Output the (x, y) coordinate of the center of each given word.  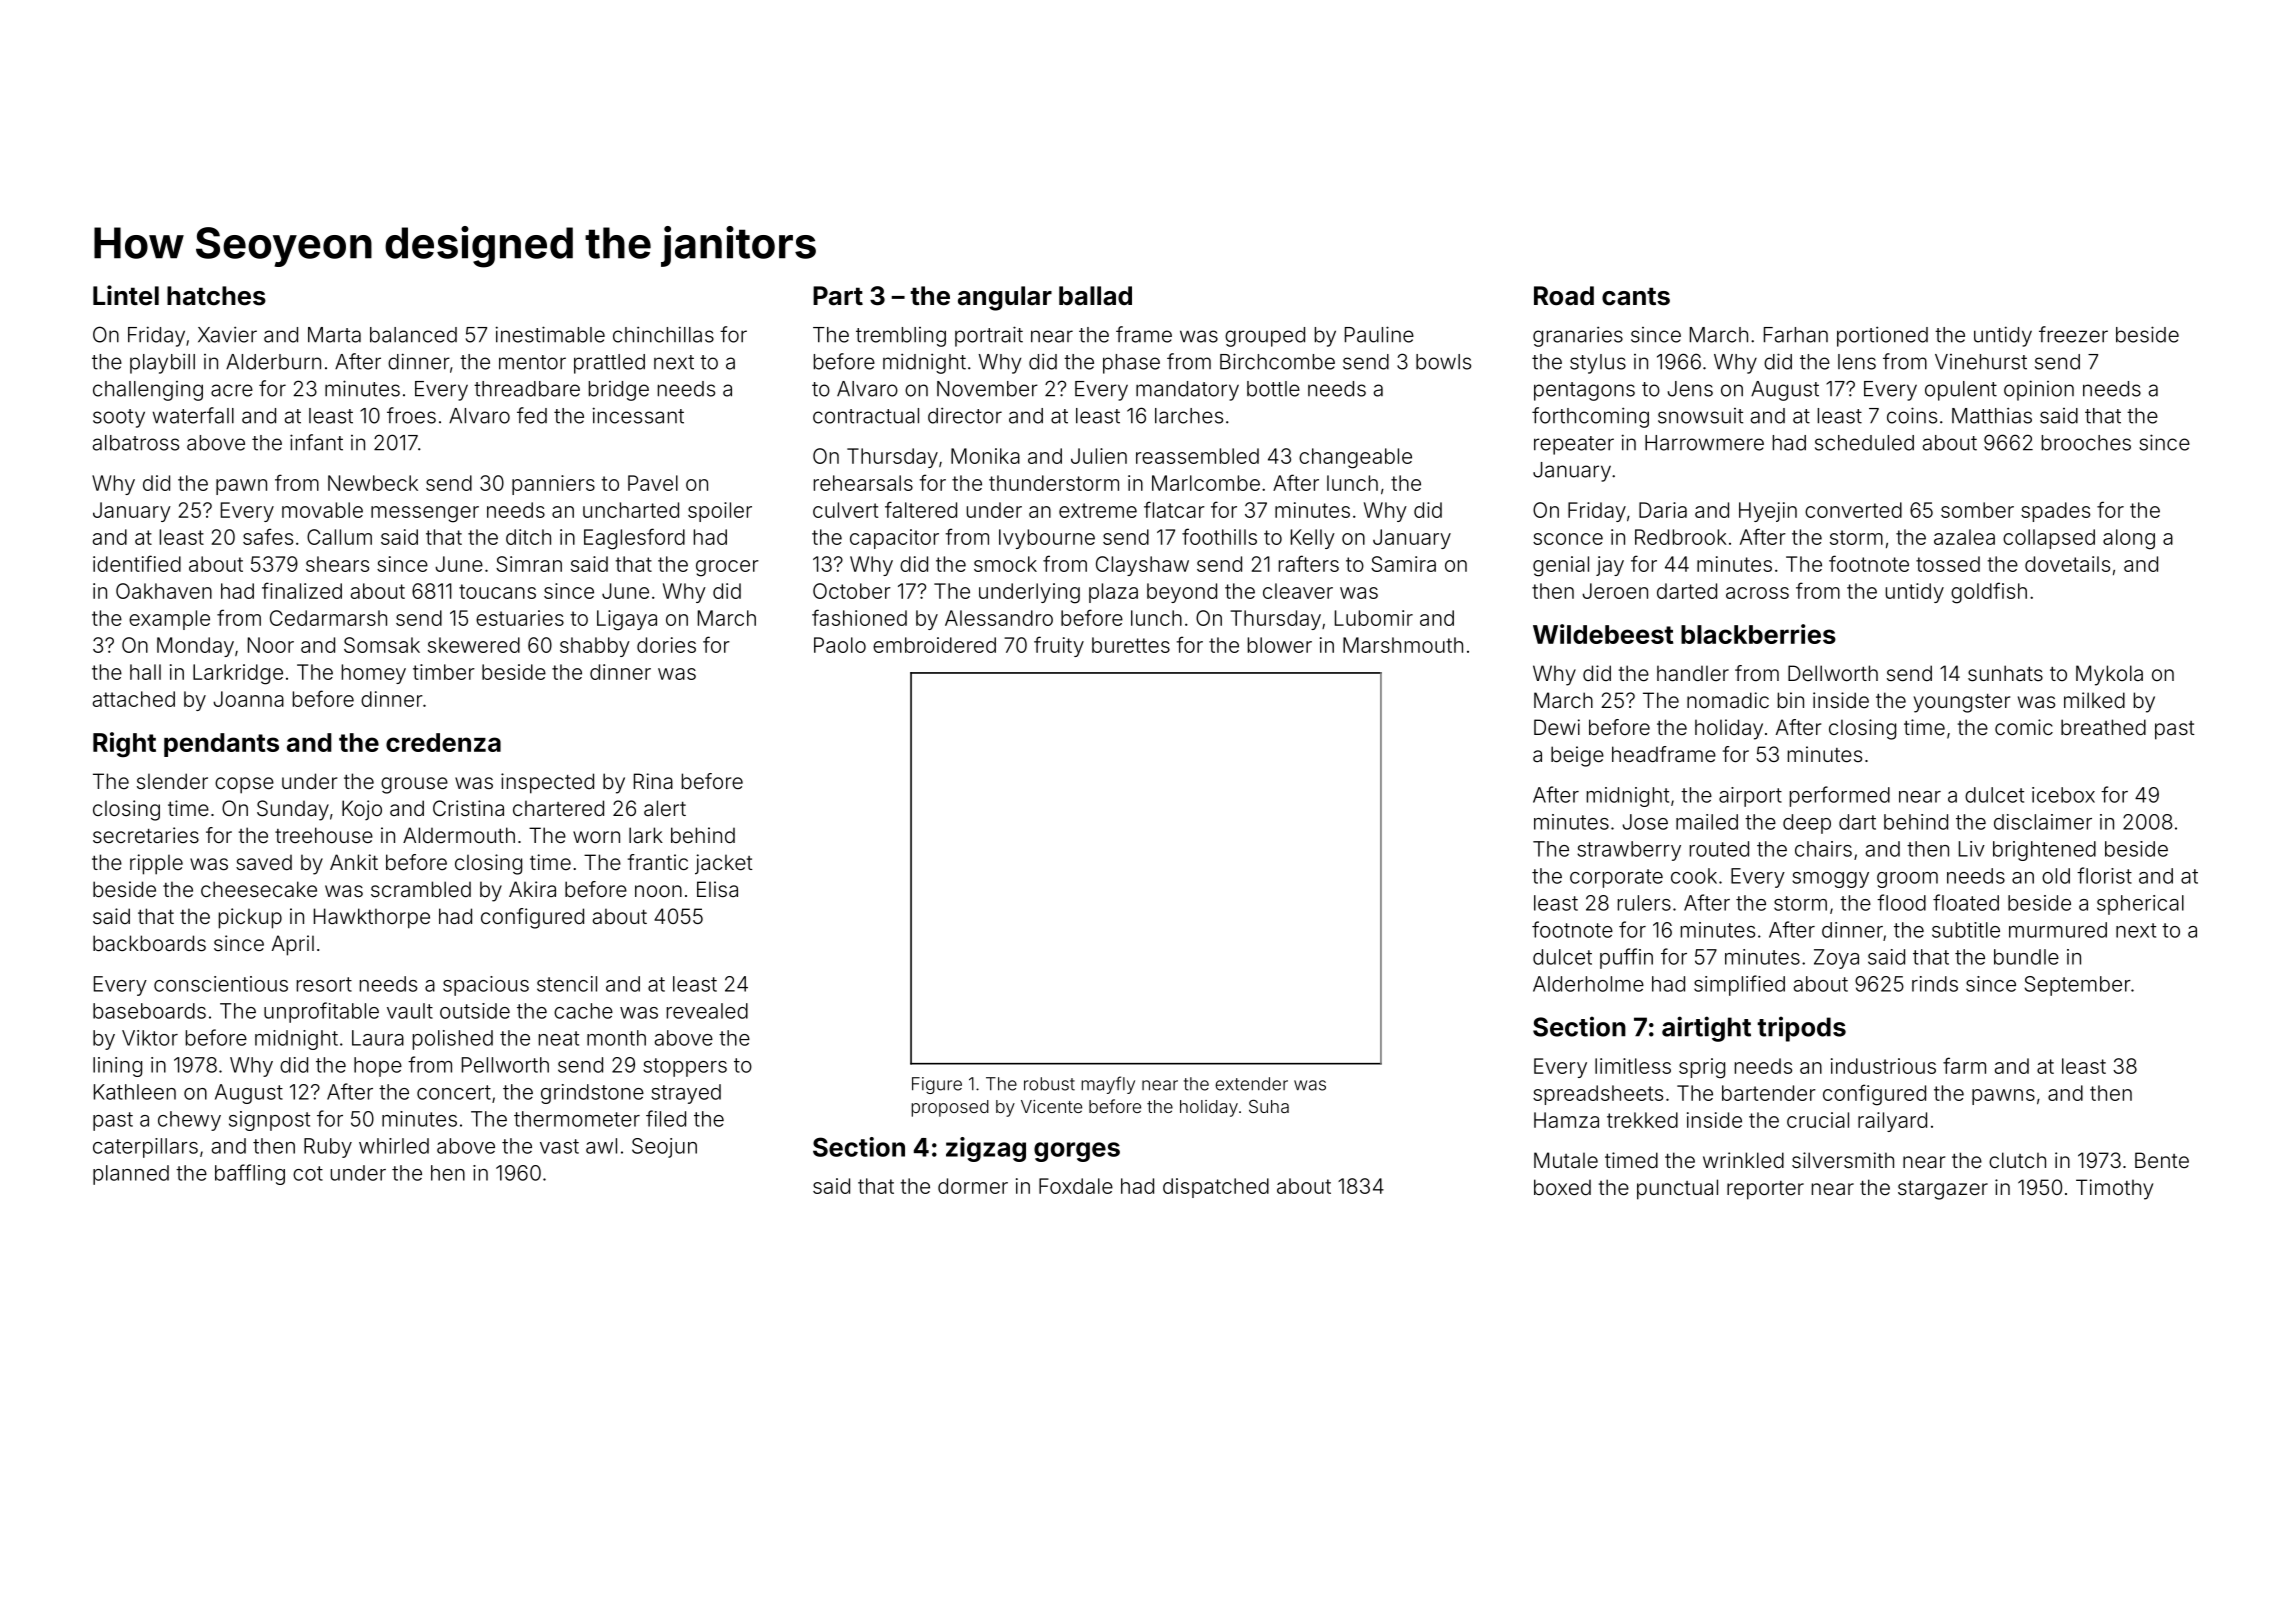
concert (454, 1092)
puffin (1626, 958)
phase (1131, 364)
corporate (1616, 878)
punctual (1677, 1189)
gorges (1077, 1152)
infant (316, 442)
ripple (156, 864)
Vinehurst (1981, 362)
